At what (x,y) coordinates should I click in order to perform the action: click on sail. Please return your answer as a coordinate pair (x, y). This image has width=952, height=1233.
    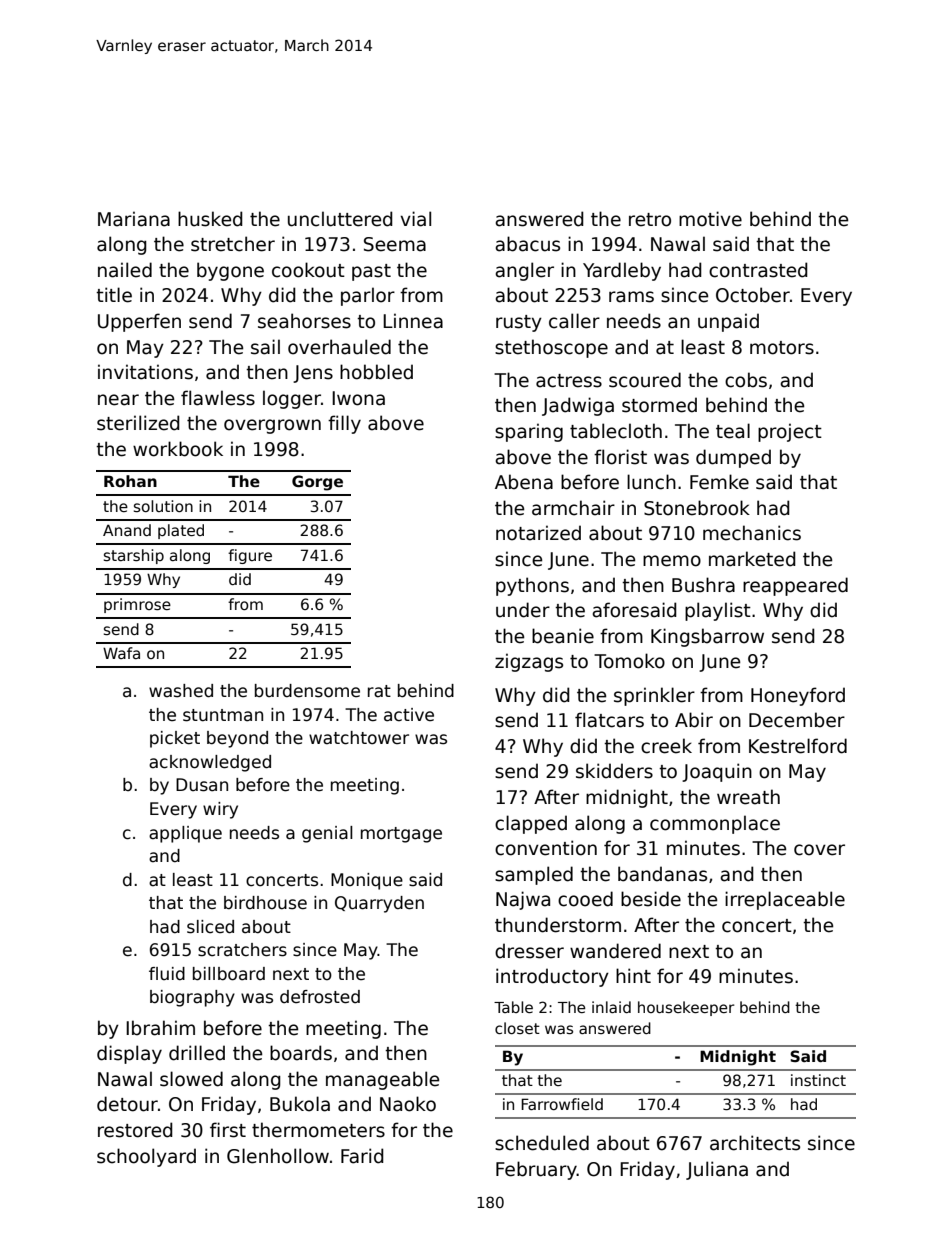
    Looking at the image, I should click on (265, 347).
